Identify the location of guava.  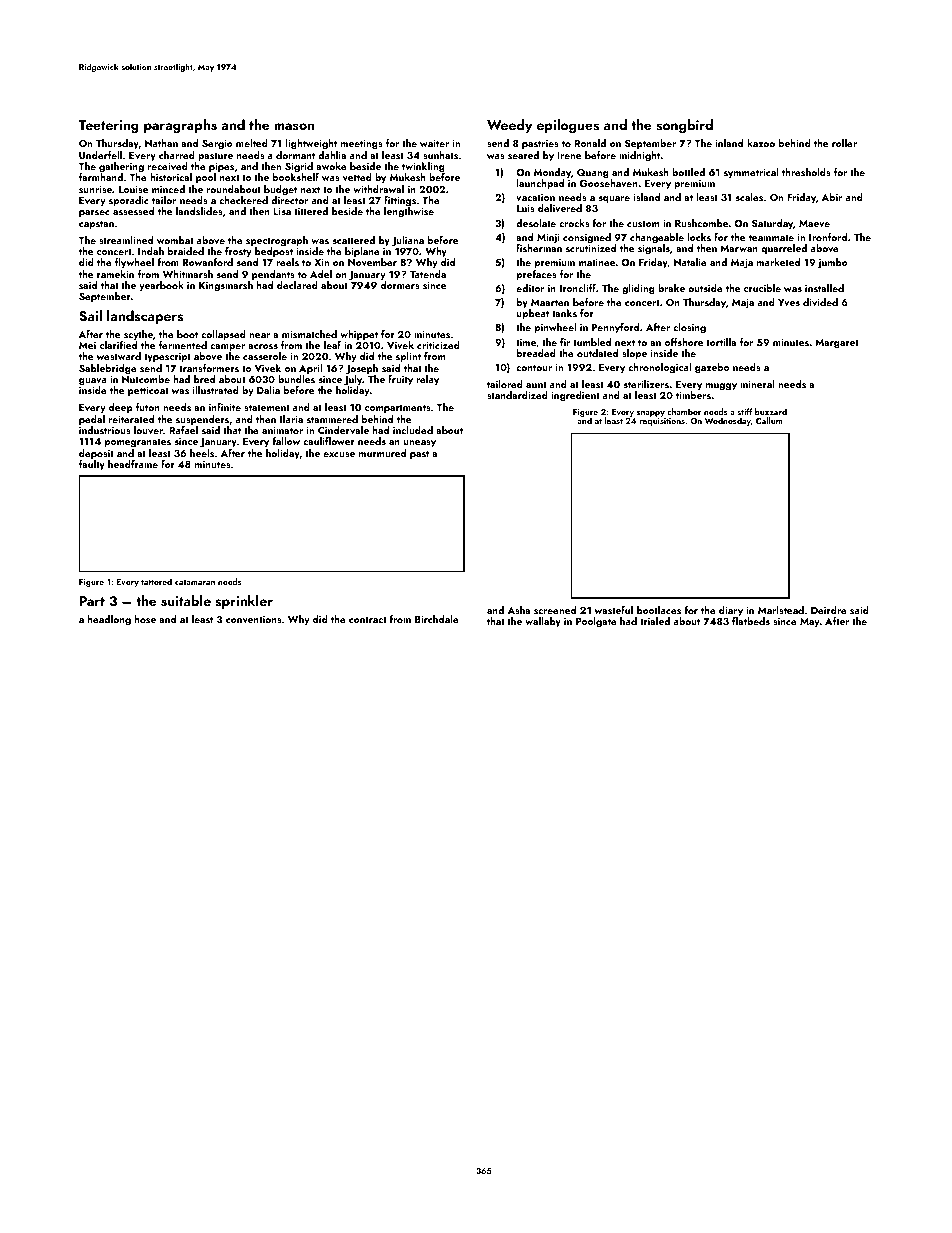
(93, 382).
